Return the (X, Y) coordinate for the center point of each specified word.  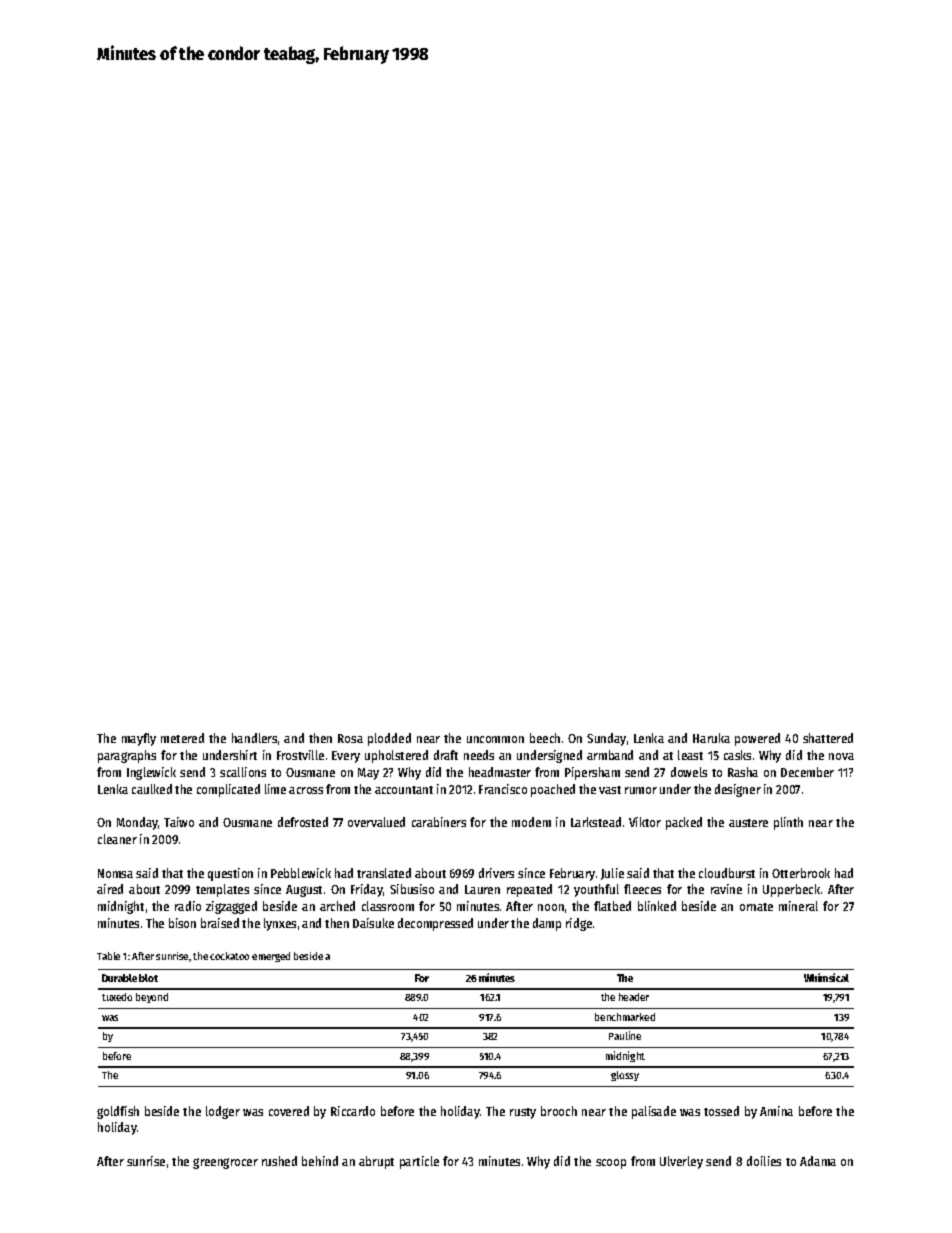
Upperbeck (791, 890)
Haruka (711, 738)
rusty (523, 1113)
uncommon (495, 739)
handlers (254, 738)
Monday (137, 823)
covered (289, 1111)
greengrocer (225, 1163)
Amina (776, 1111)
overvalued (376, 822)
